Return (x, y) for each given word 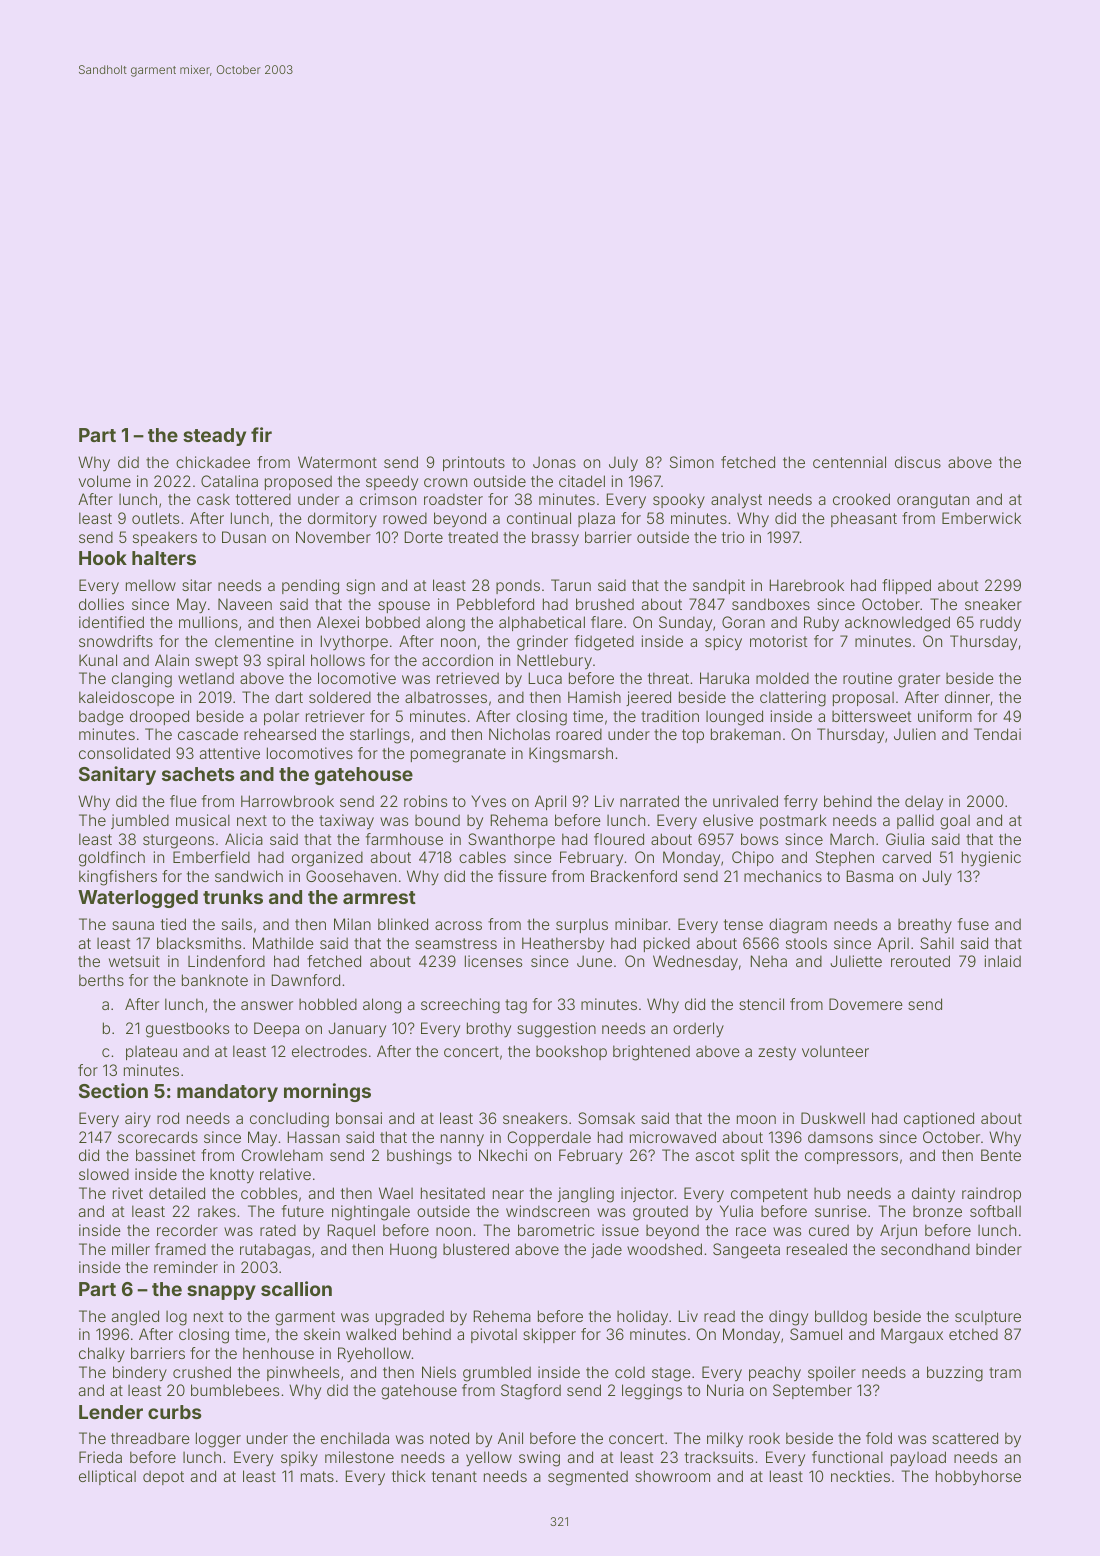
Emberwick (981, 518)
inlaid (1003, 961)
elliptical (107, 1477)
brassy (555, 538)
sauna (133, 925)
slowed (104, 1174)
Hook (103, 558)
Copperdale (549, 1138)
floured (619, 839)
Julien (915, 734)
